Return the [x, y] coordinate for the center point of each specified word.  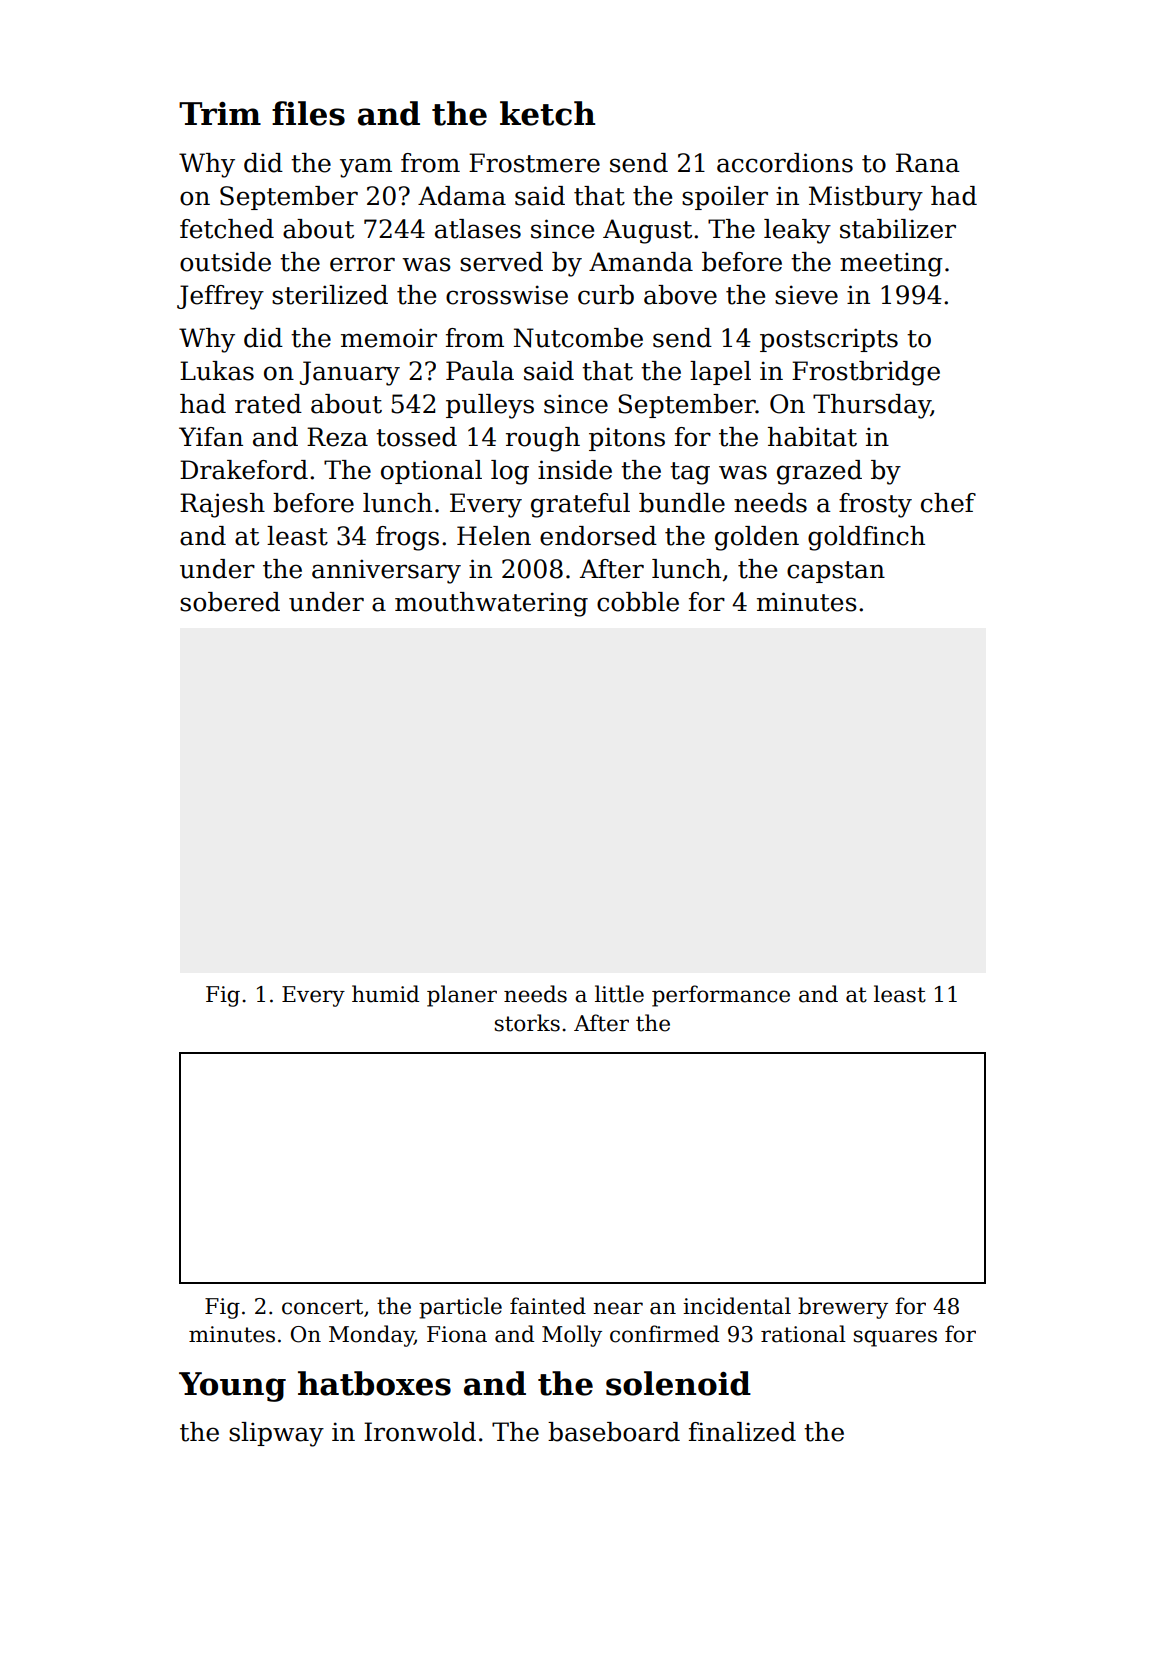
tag [690, 473]
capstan [836, 572]
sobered [230, 602]
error [362, 264]
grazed [819, 472]
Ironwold [420, 1432]
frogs [407, 538]
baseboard [614, 1432]
